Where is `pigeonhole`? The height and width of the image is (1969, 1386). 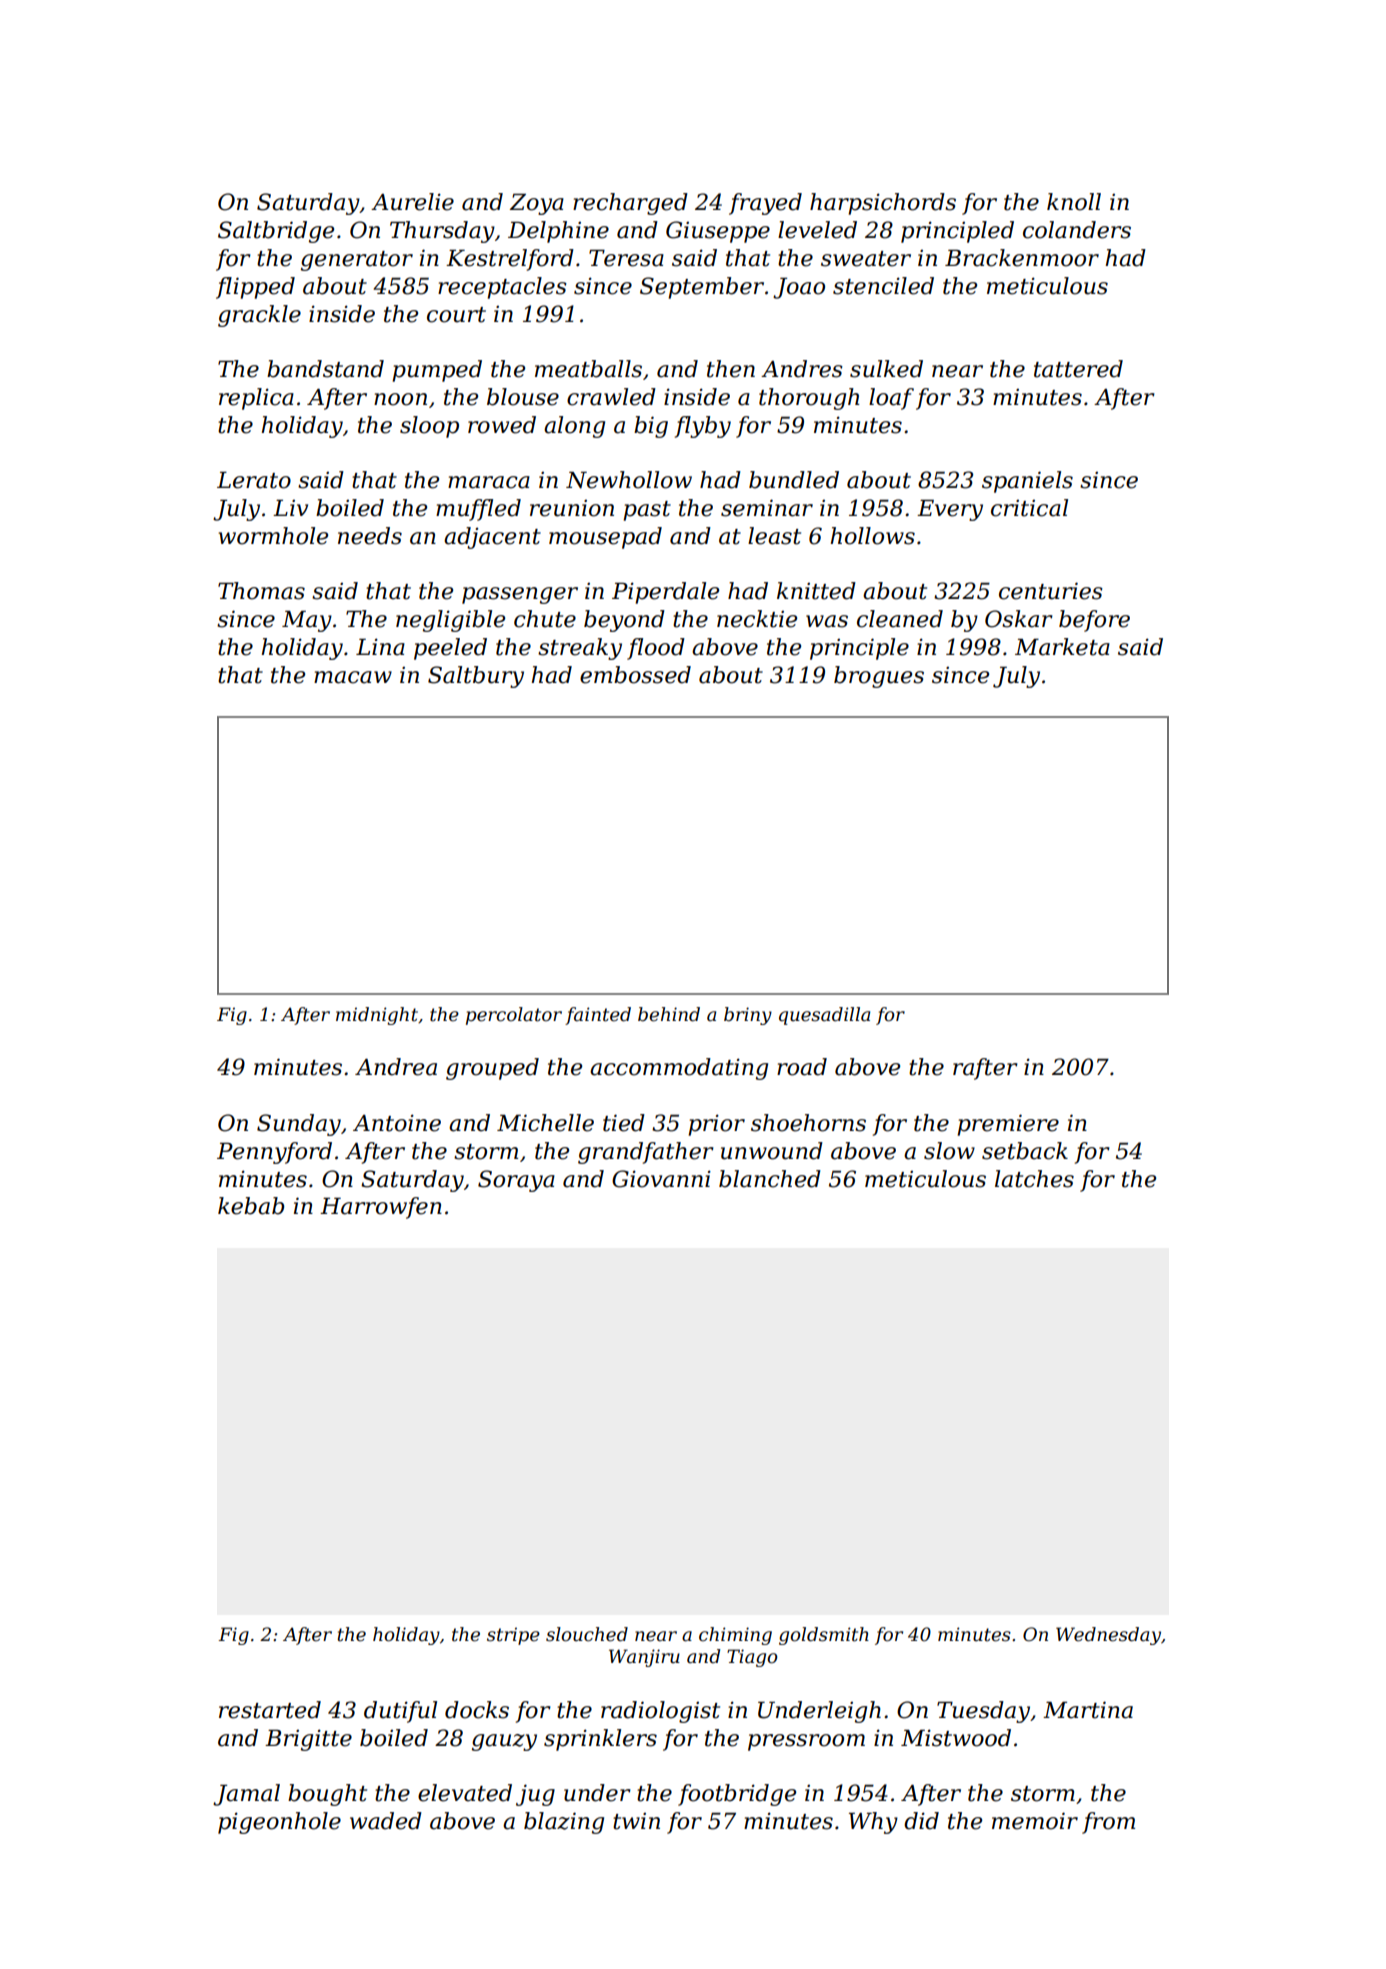 pigeonhole is located at coordinates (279, 1823).
